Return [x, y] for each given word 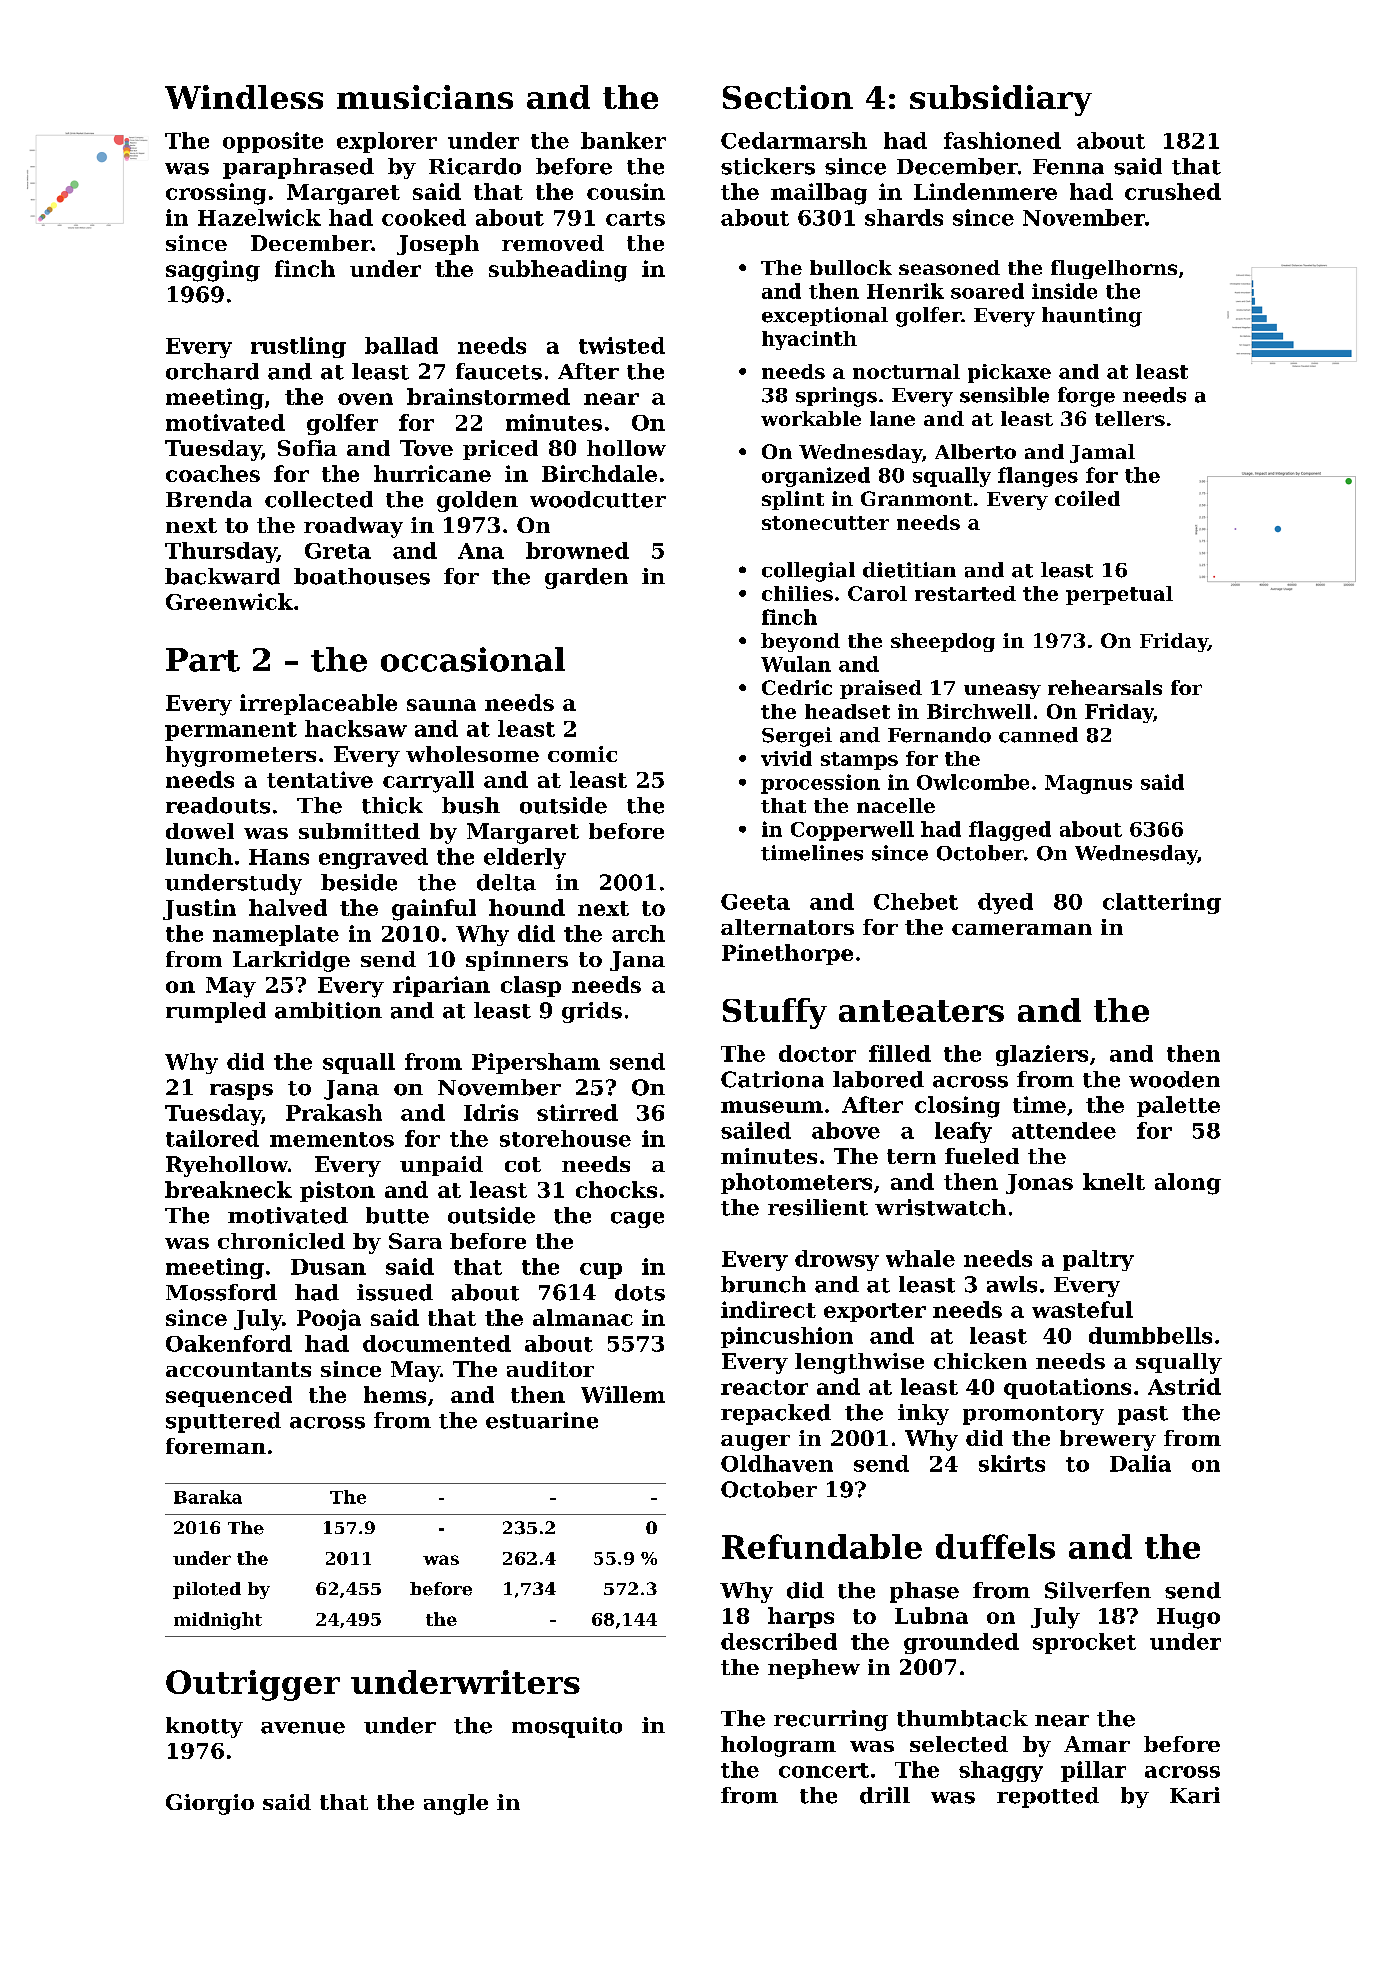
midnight [218, 1621]
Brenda [209, 499]
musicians [425, 97]
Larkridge [291, 961]
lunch [199, 856]
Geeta [755, 902]
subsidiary [1001, 100]
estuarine [542, 1420]
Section [788, 97]
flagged [1010, 831]
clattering [1162, 903]
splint [793, 500]
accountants [238, 1369]
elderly [525, 858]
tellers [1130, 418]
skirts [1012, 1463]
